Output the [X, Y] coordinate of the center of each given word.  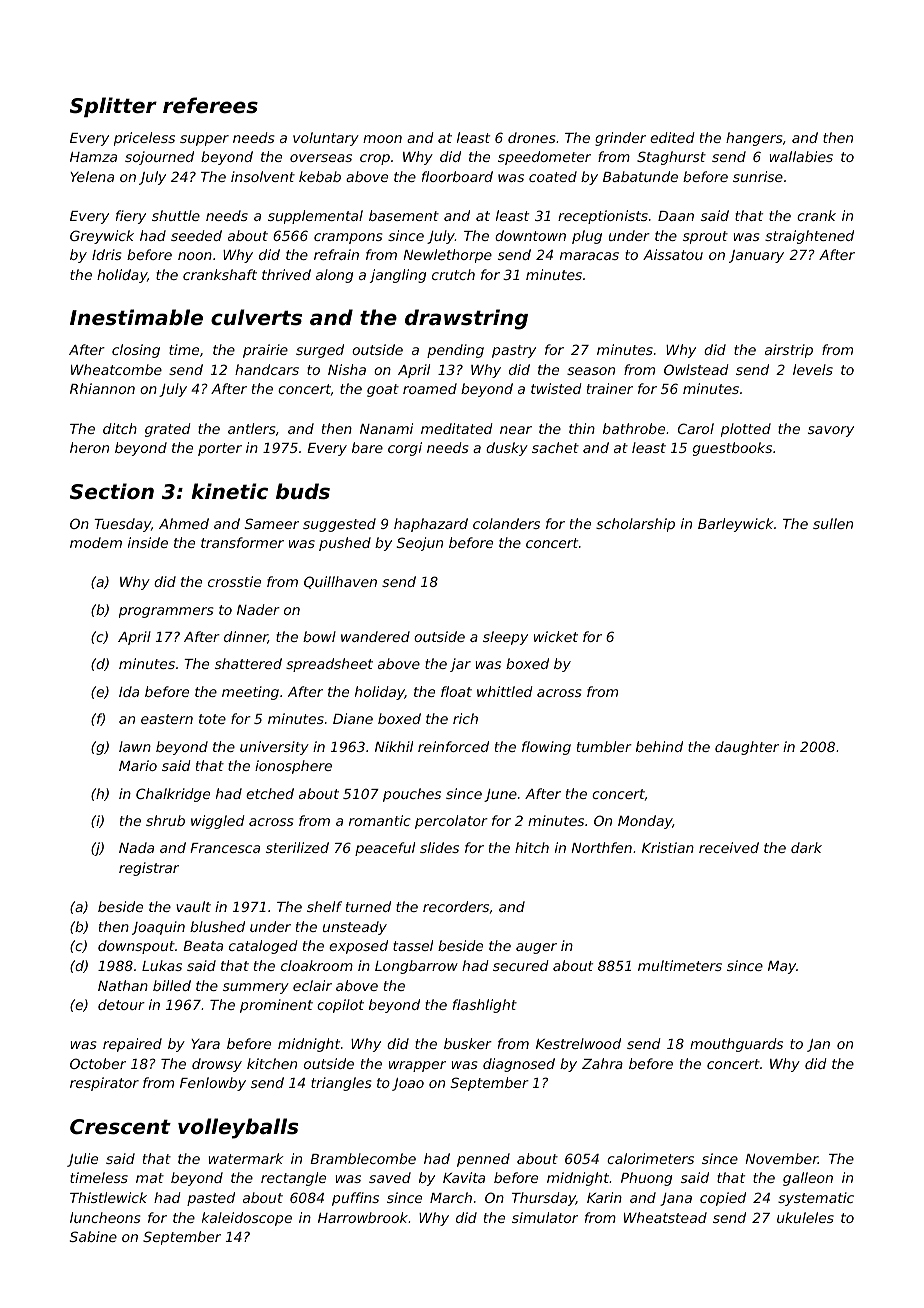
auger [536, 948]
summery [256, 988]
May [782, 967]
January [756, 256]
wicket [556, 636]
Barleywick [735, 525]
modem [96, 542]
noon [195, 256]
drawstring [466, 319]
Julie [82, 1160]
